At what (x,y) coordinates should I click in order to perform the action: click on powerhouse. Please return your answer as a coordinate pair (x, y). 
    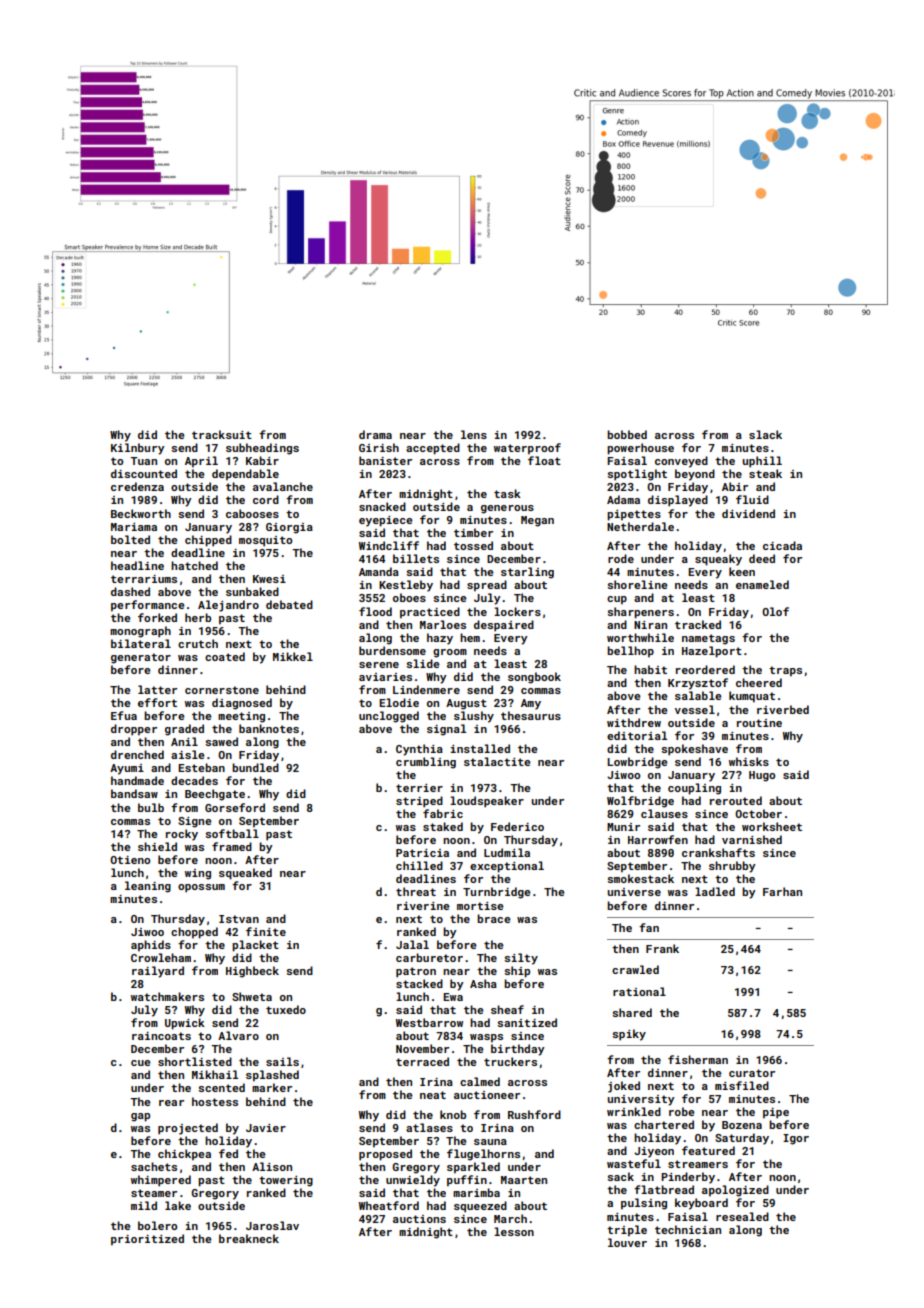
    Looking at the image, I should click on (640, 449).
